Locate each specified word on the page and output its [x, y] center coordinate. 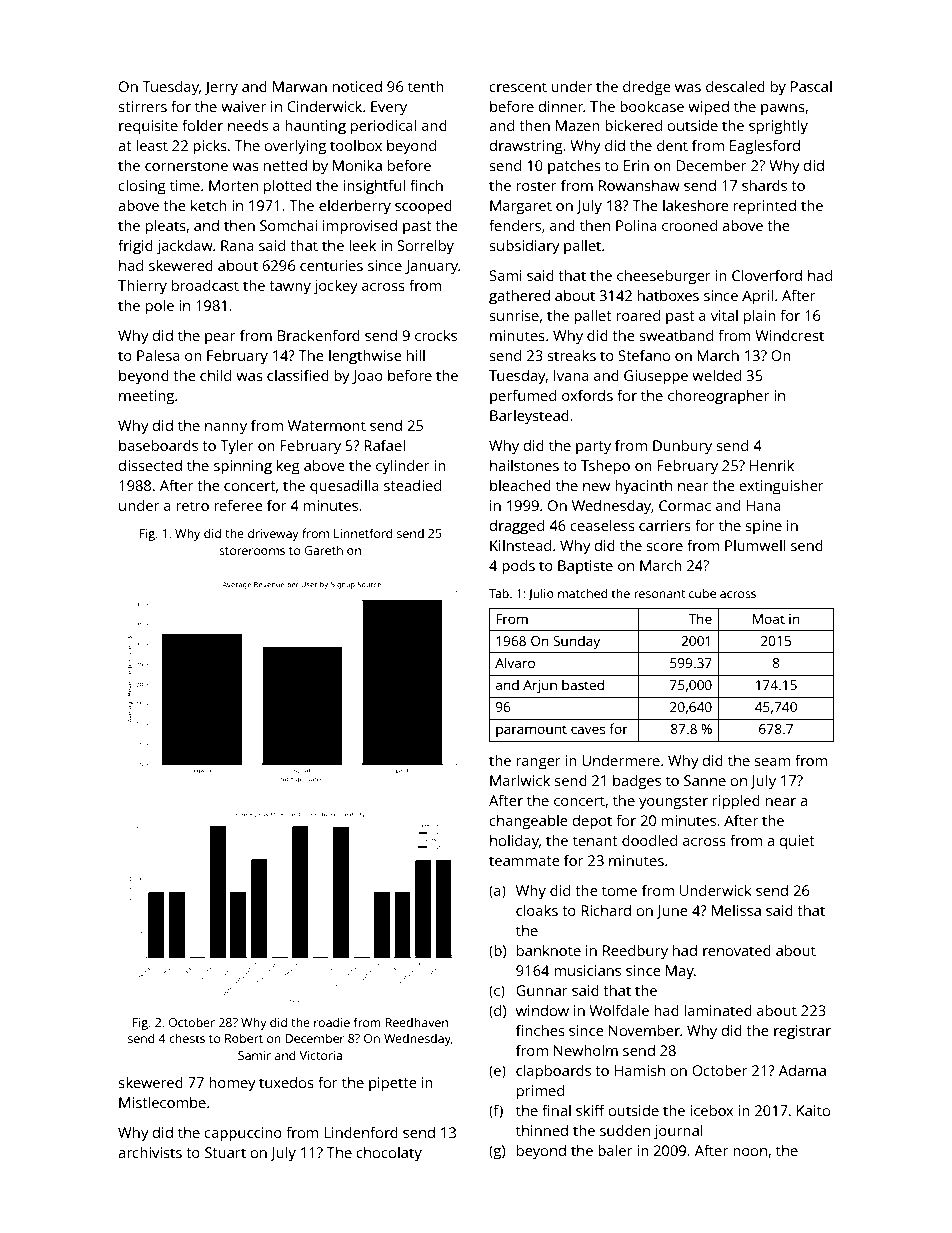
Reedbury [635, 952]
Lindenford [361, 1132]
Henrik [772, 465]
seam [772, 762]
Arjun [540, 686]
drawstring [526, 147]
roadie [332, 1022]
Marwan [300, 86]
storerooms [252, 551]
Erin [636, 165]
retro [192, 506]
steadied [412, 485]
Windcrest [789, 335]
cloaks [537, 910]
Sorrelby [425, 247]
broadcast [205, 285]
